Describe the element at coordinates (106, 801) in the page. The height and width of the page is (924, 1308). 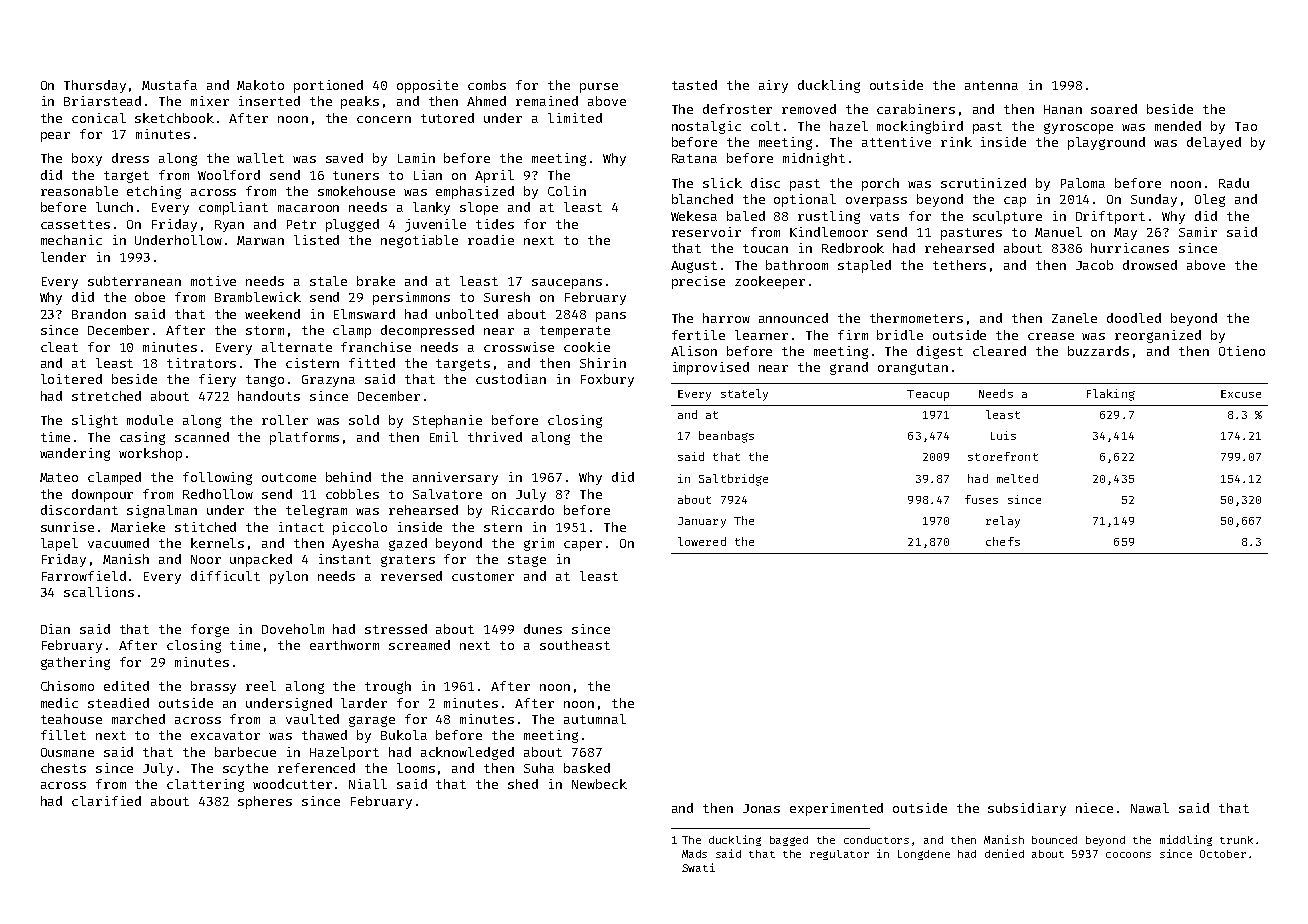
I see `clarified` at that location.
